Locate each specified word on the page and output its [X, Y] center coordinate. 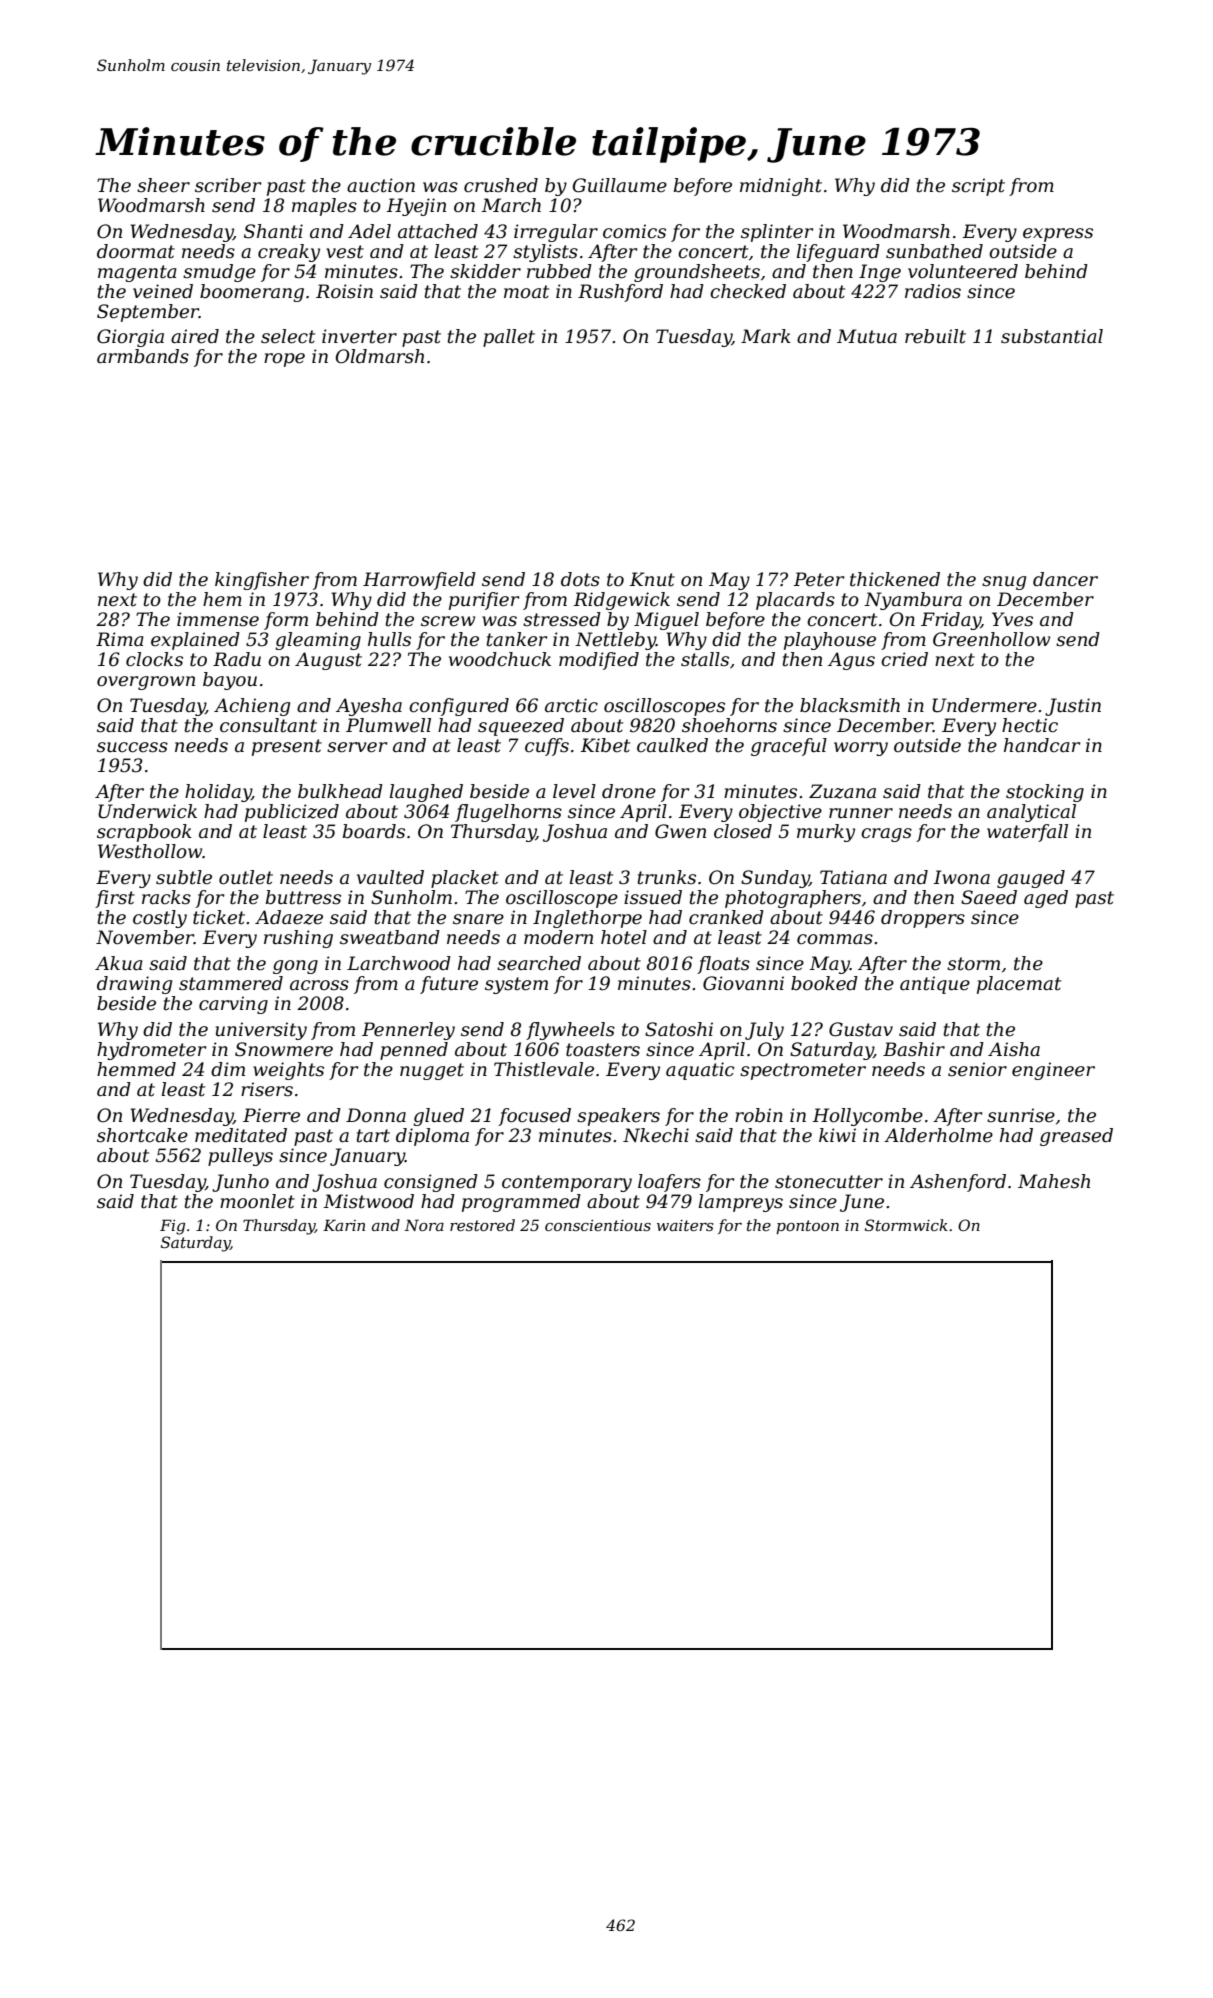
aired [195, 336]
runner [861, 813]
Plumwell [388, 725]
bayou [230, 681]
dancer [1065, 579]
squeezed [521, 727]
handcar [1042, 745]
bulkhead [340, 791]
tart [373, 1136]
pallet [509, 338]
